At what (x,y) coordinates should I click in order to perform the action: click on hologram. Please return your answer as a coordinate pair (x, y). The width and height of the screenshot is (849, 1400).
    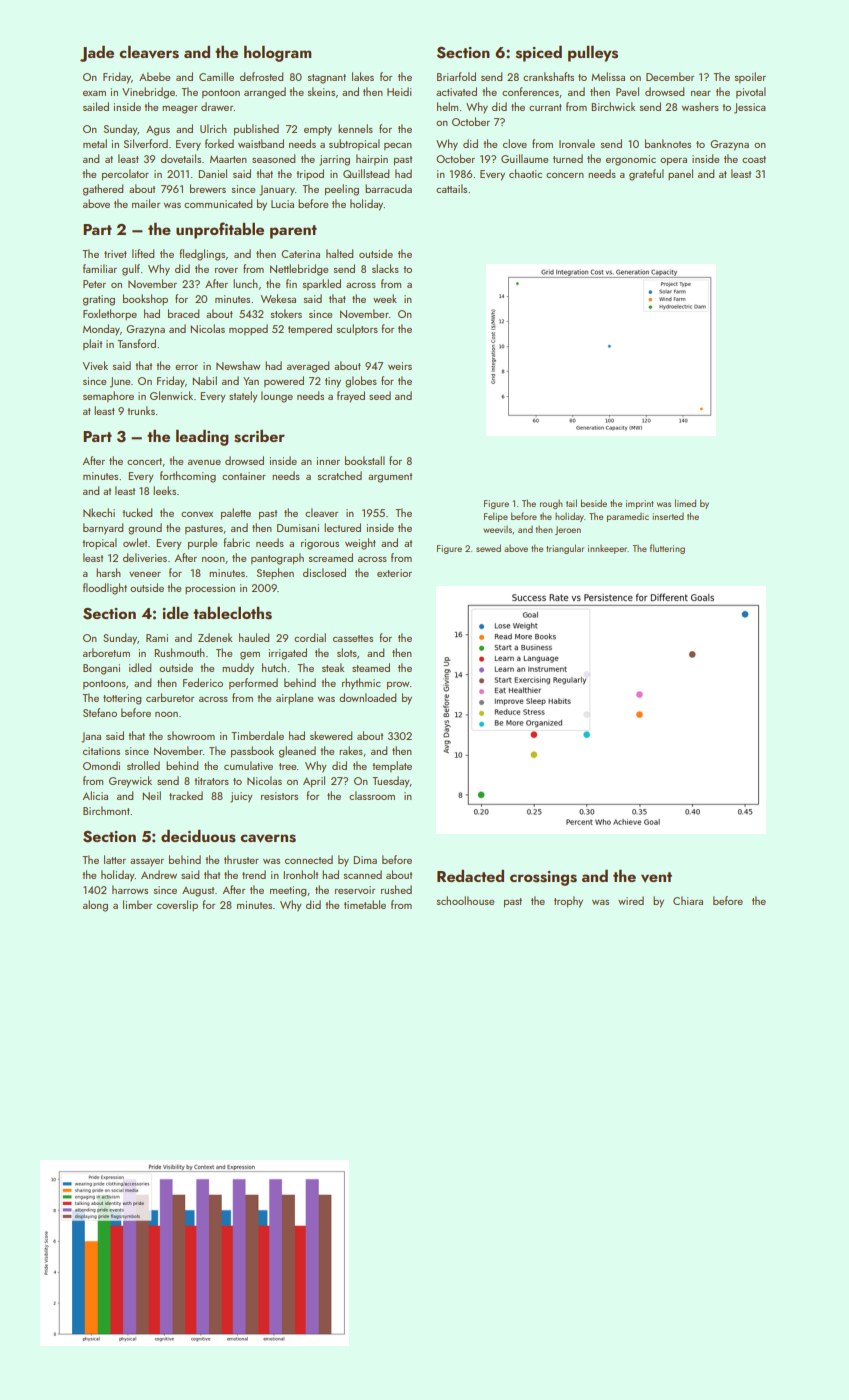
    Looking at the image, I should click on (277, 54).
